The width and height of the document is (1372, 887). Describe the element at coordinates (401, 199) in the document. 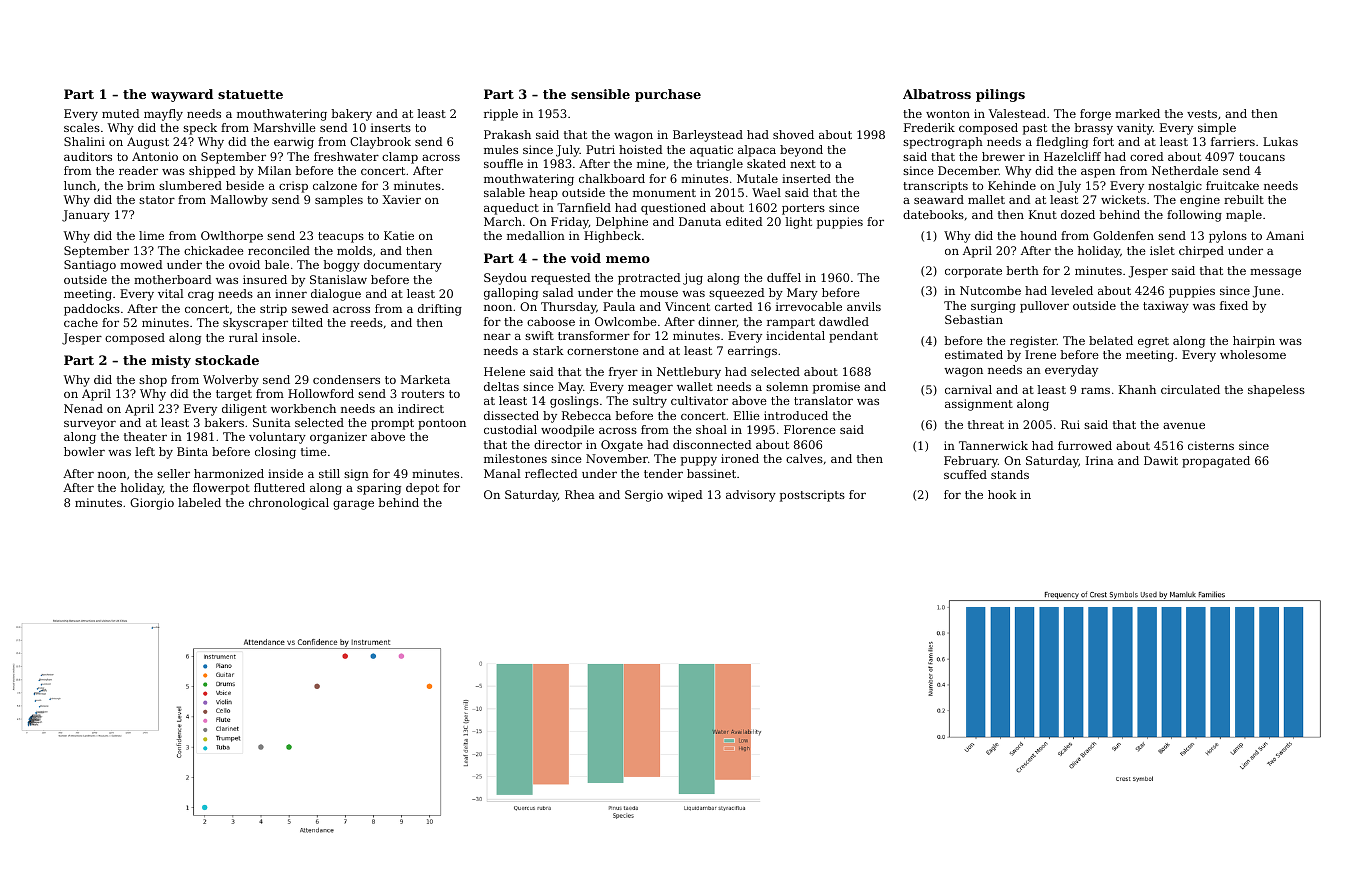

I see `Xavier` at that location.
